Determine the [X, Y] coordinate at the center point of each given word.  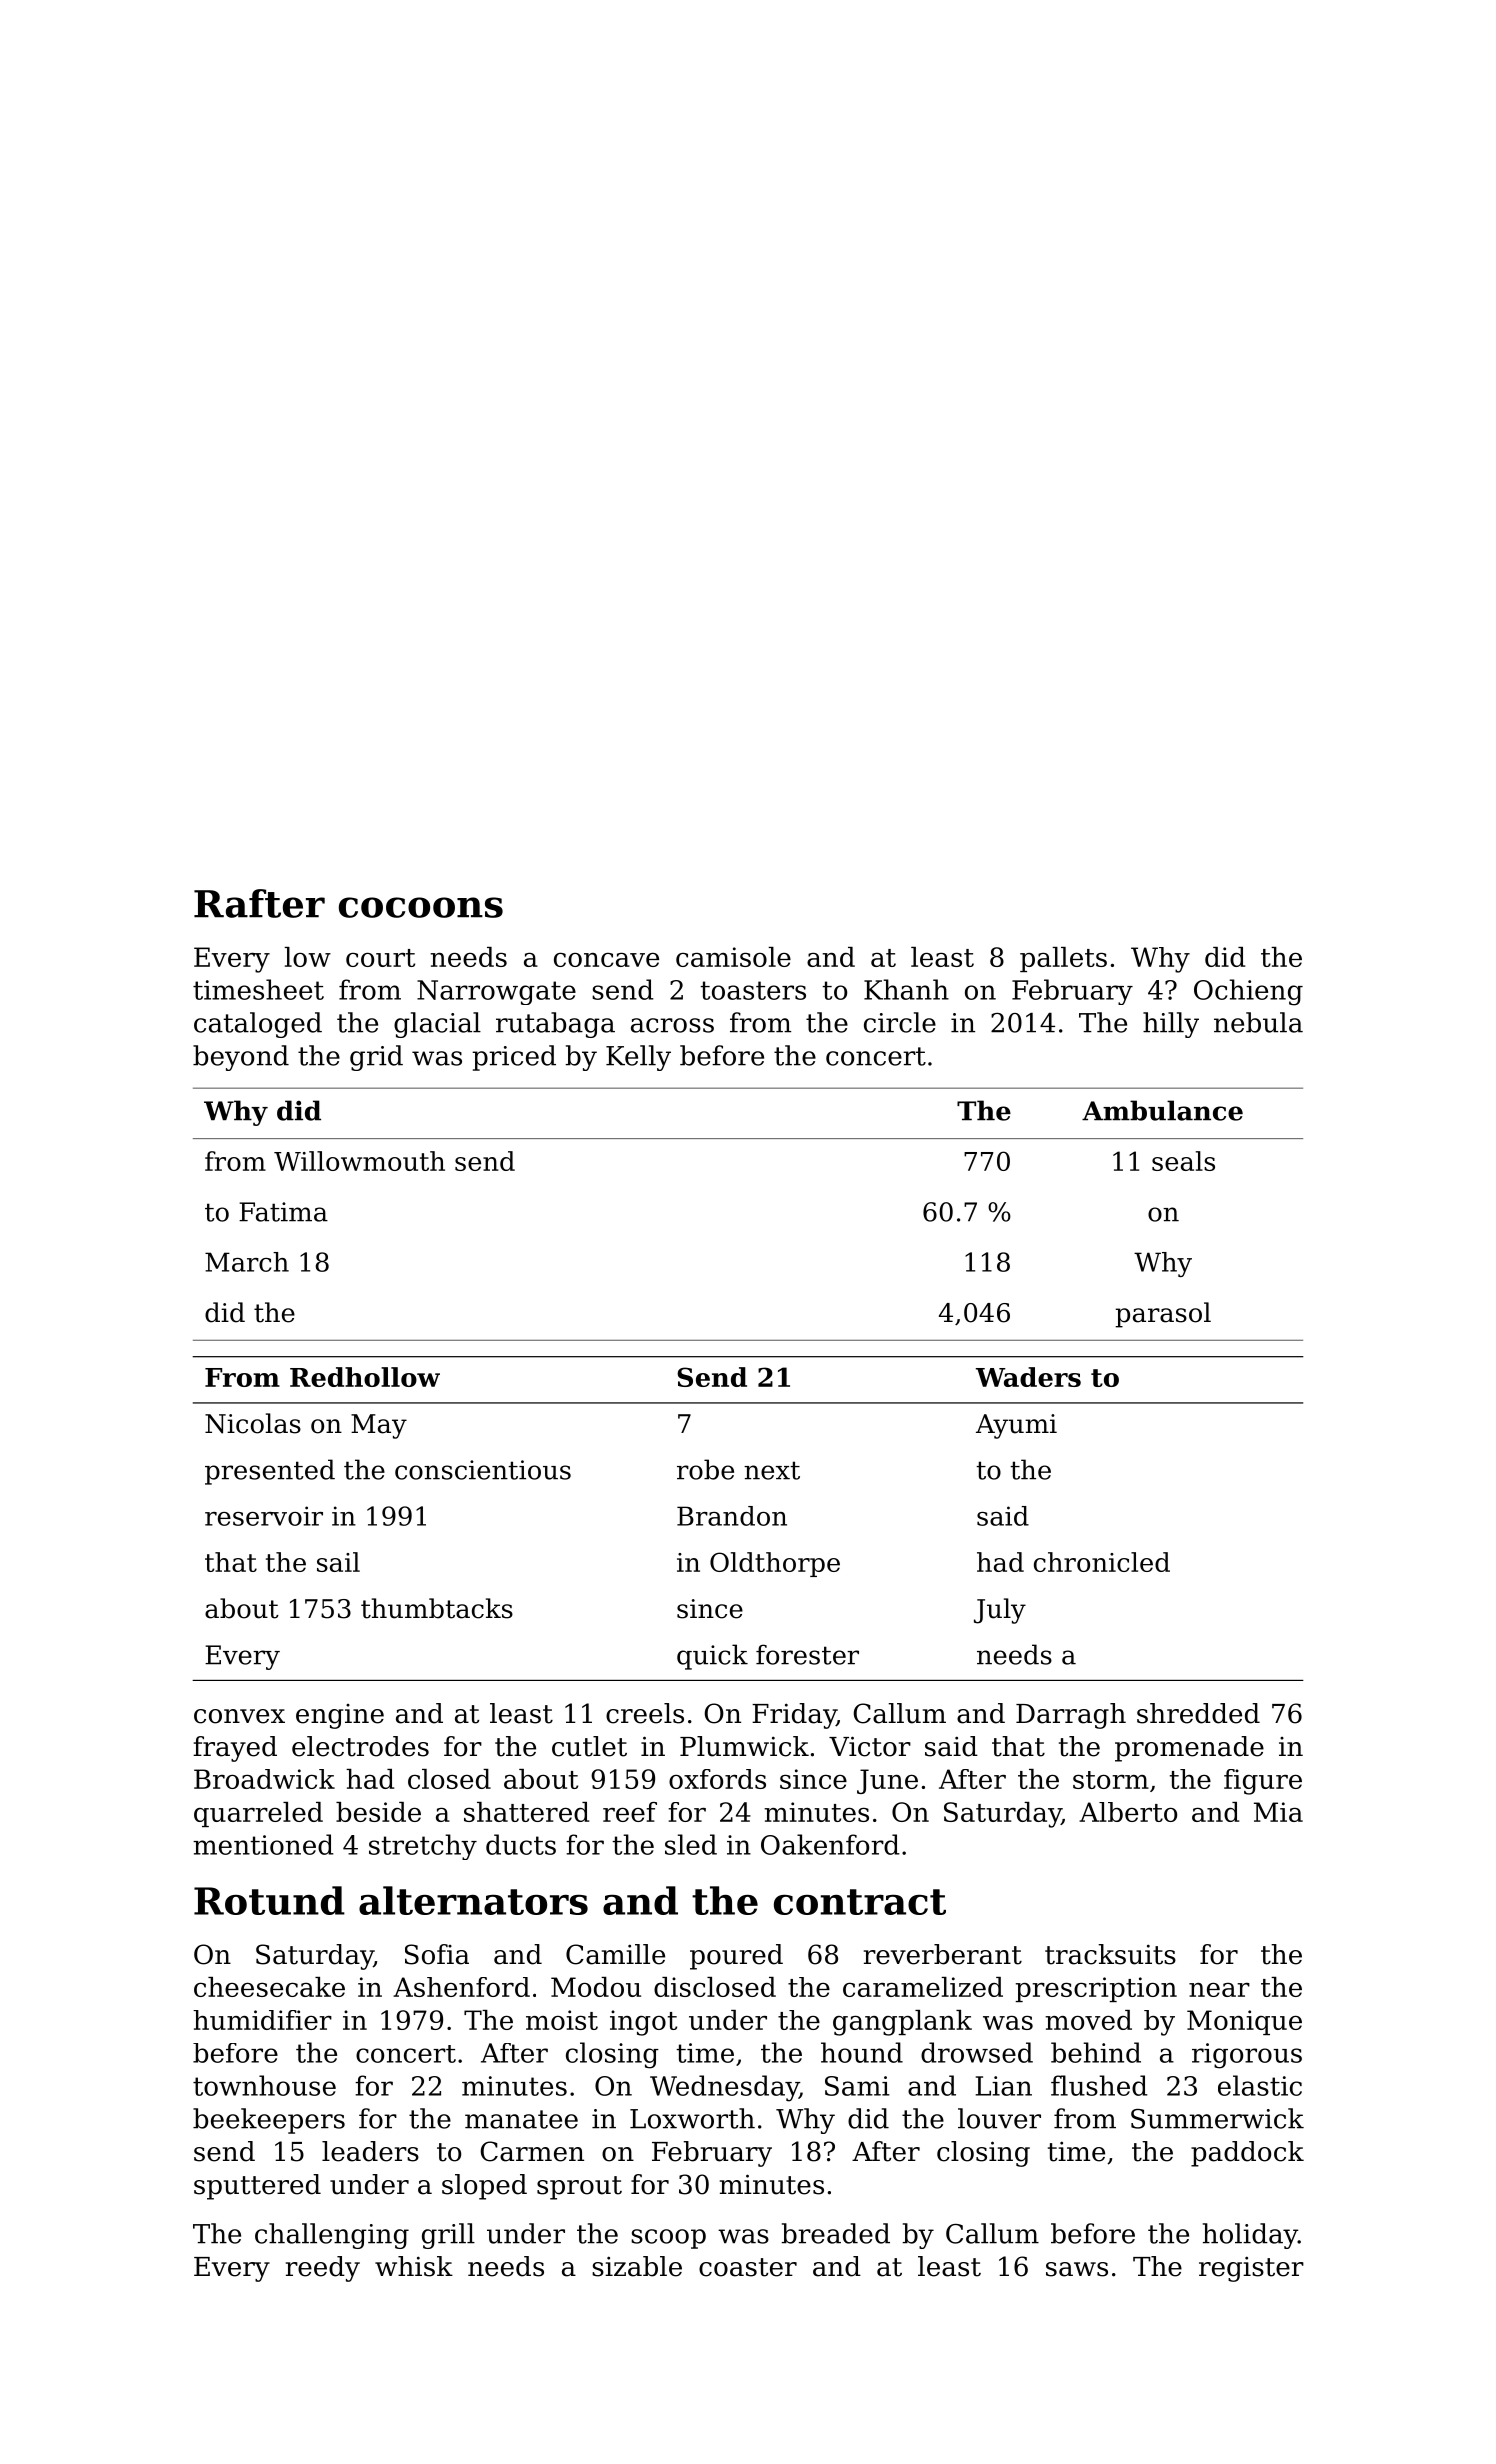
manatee [521, 2119]
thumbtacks [437, 1608]
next [772, 1470]
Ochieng [1248, 992]
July [1000, 1611]
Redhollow [365, 1377]
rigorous [1247, 2056]
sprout [579, 2188]
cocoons [421, 907]
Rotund [269, 1900]
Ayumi [1016, 1426]
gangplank [902, 2023]
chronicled [1102, 1562]
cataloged [258, 1025]
